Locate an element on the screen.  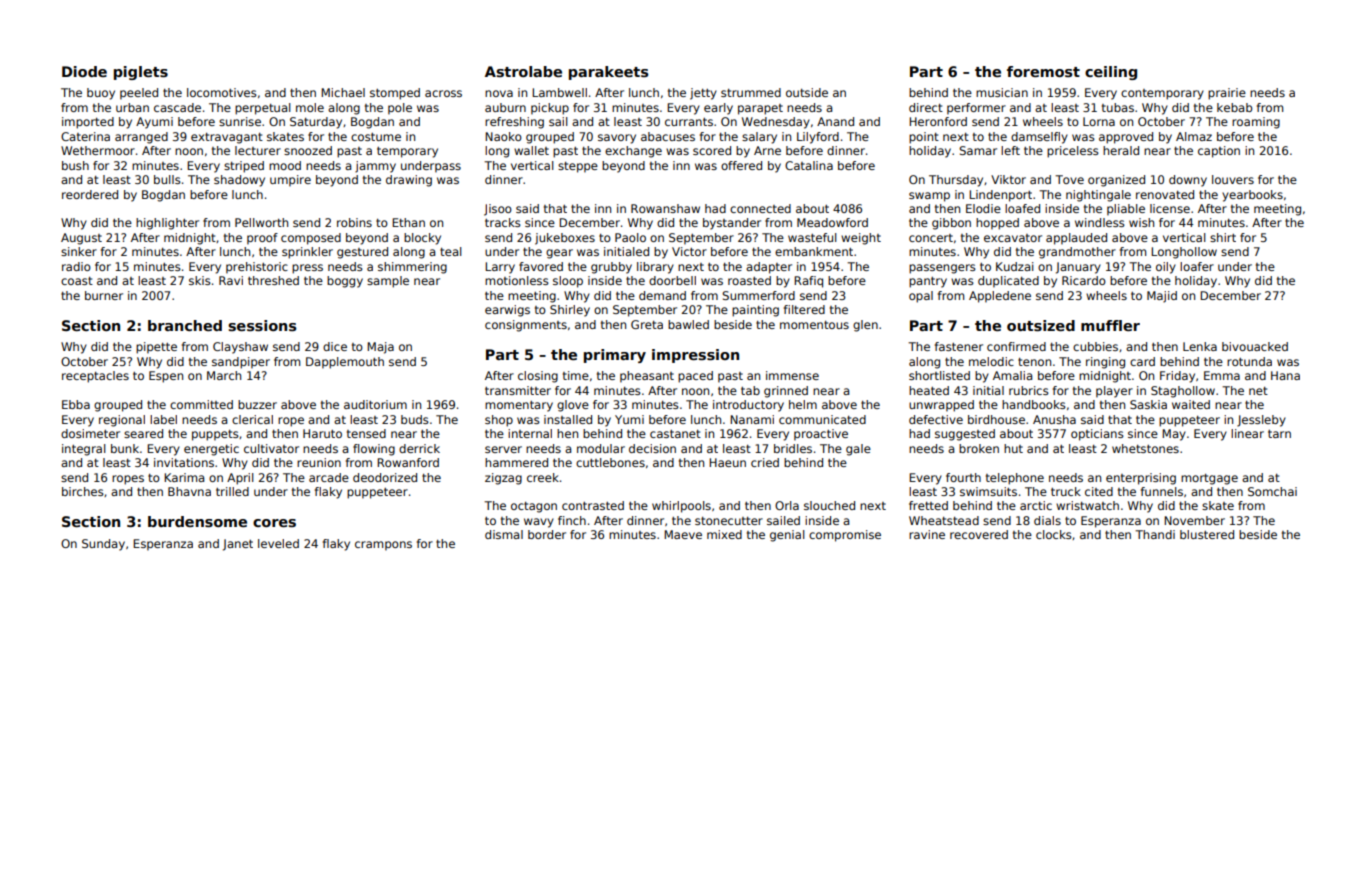
highlighter is located at coordinates (167, 224).
